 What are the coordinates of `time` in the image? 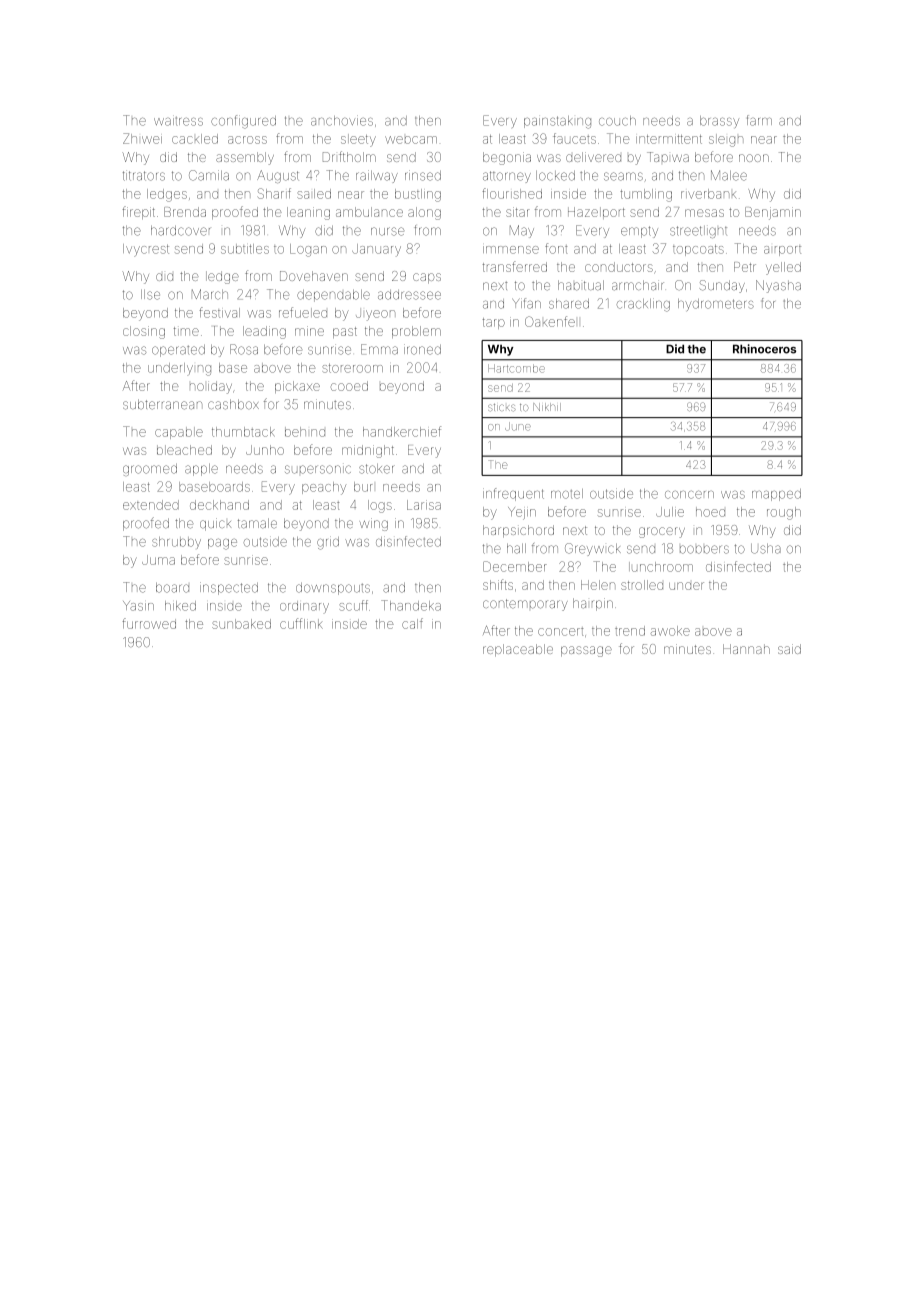 It's located at (186, 331).
